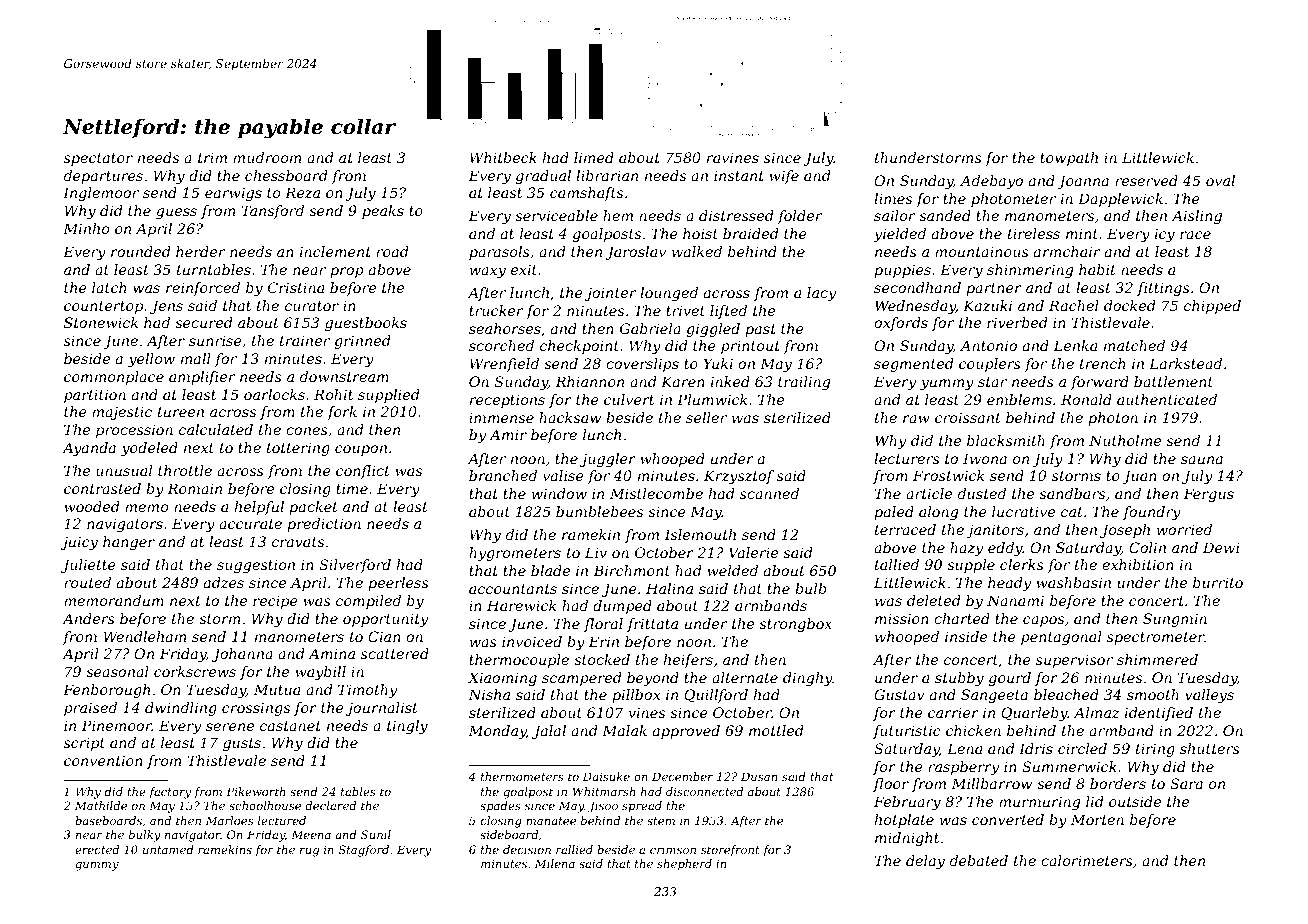  Describe the element at coordinates (1212, 307) in the image. I see `chipped` at that location.
